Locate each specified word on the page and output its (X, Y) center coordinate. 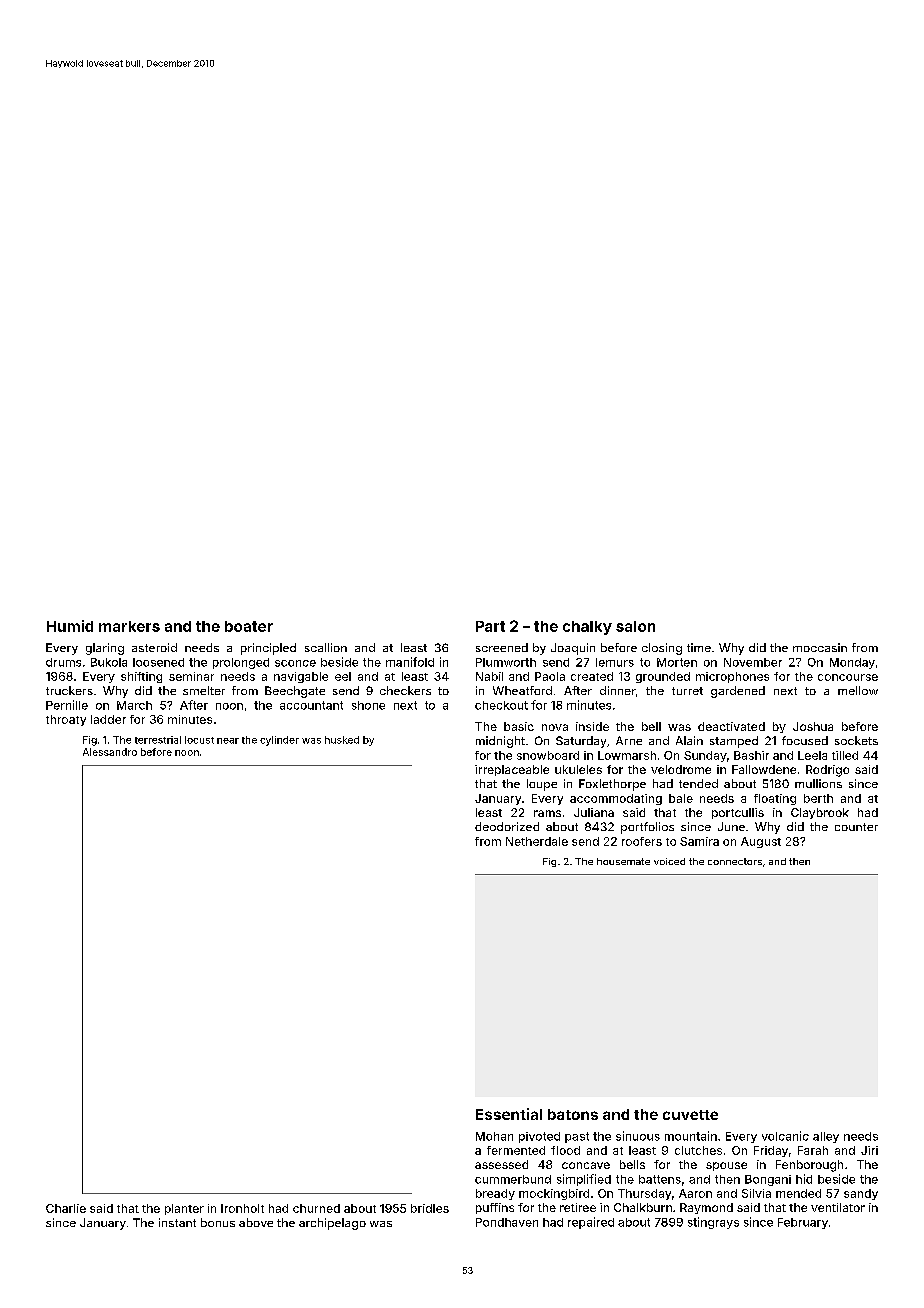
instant (177, 1222)
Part (490, 626)
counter (856, 827)
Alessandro (110, 752)
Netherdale (537, 841)
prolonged (241, 663)
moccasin (820, 647)
